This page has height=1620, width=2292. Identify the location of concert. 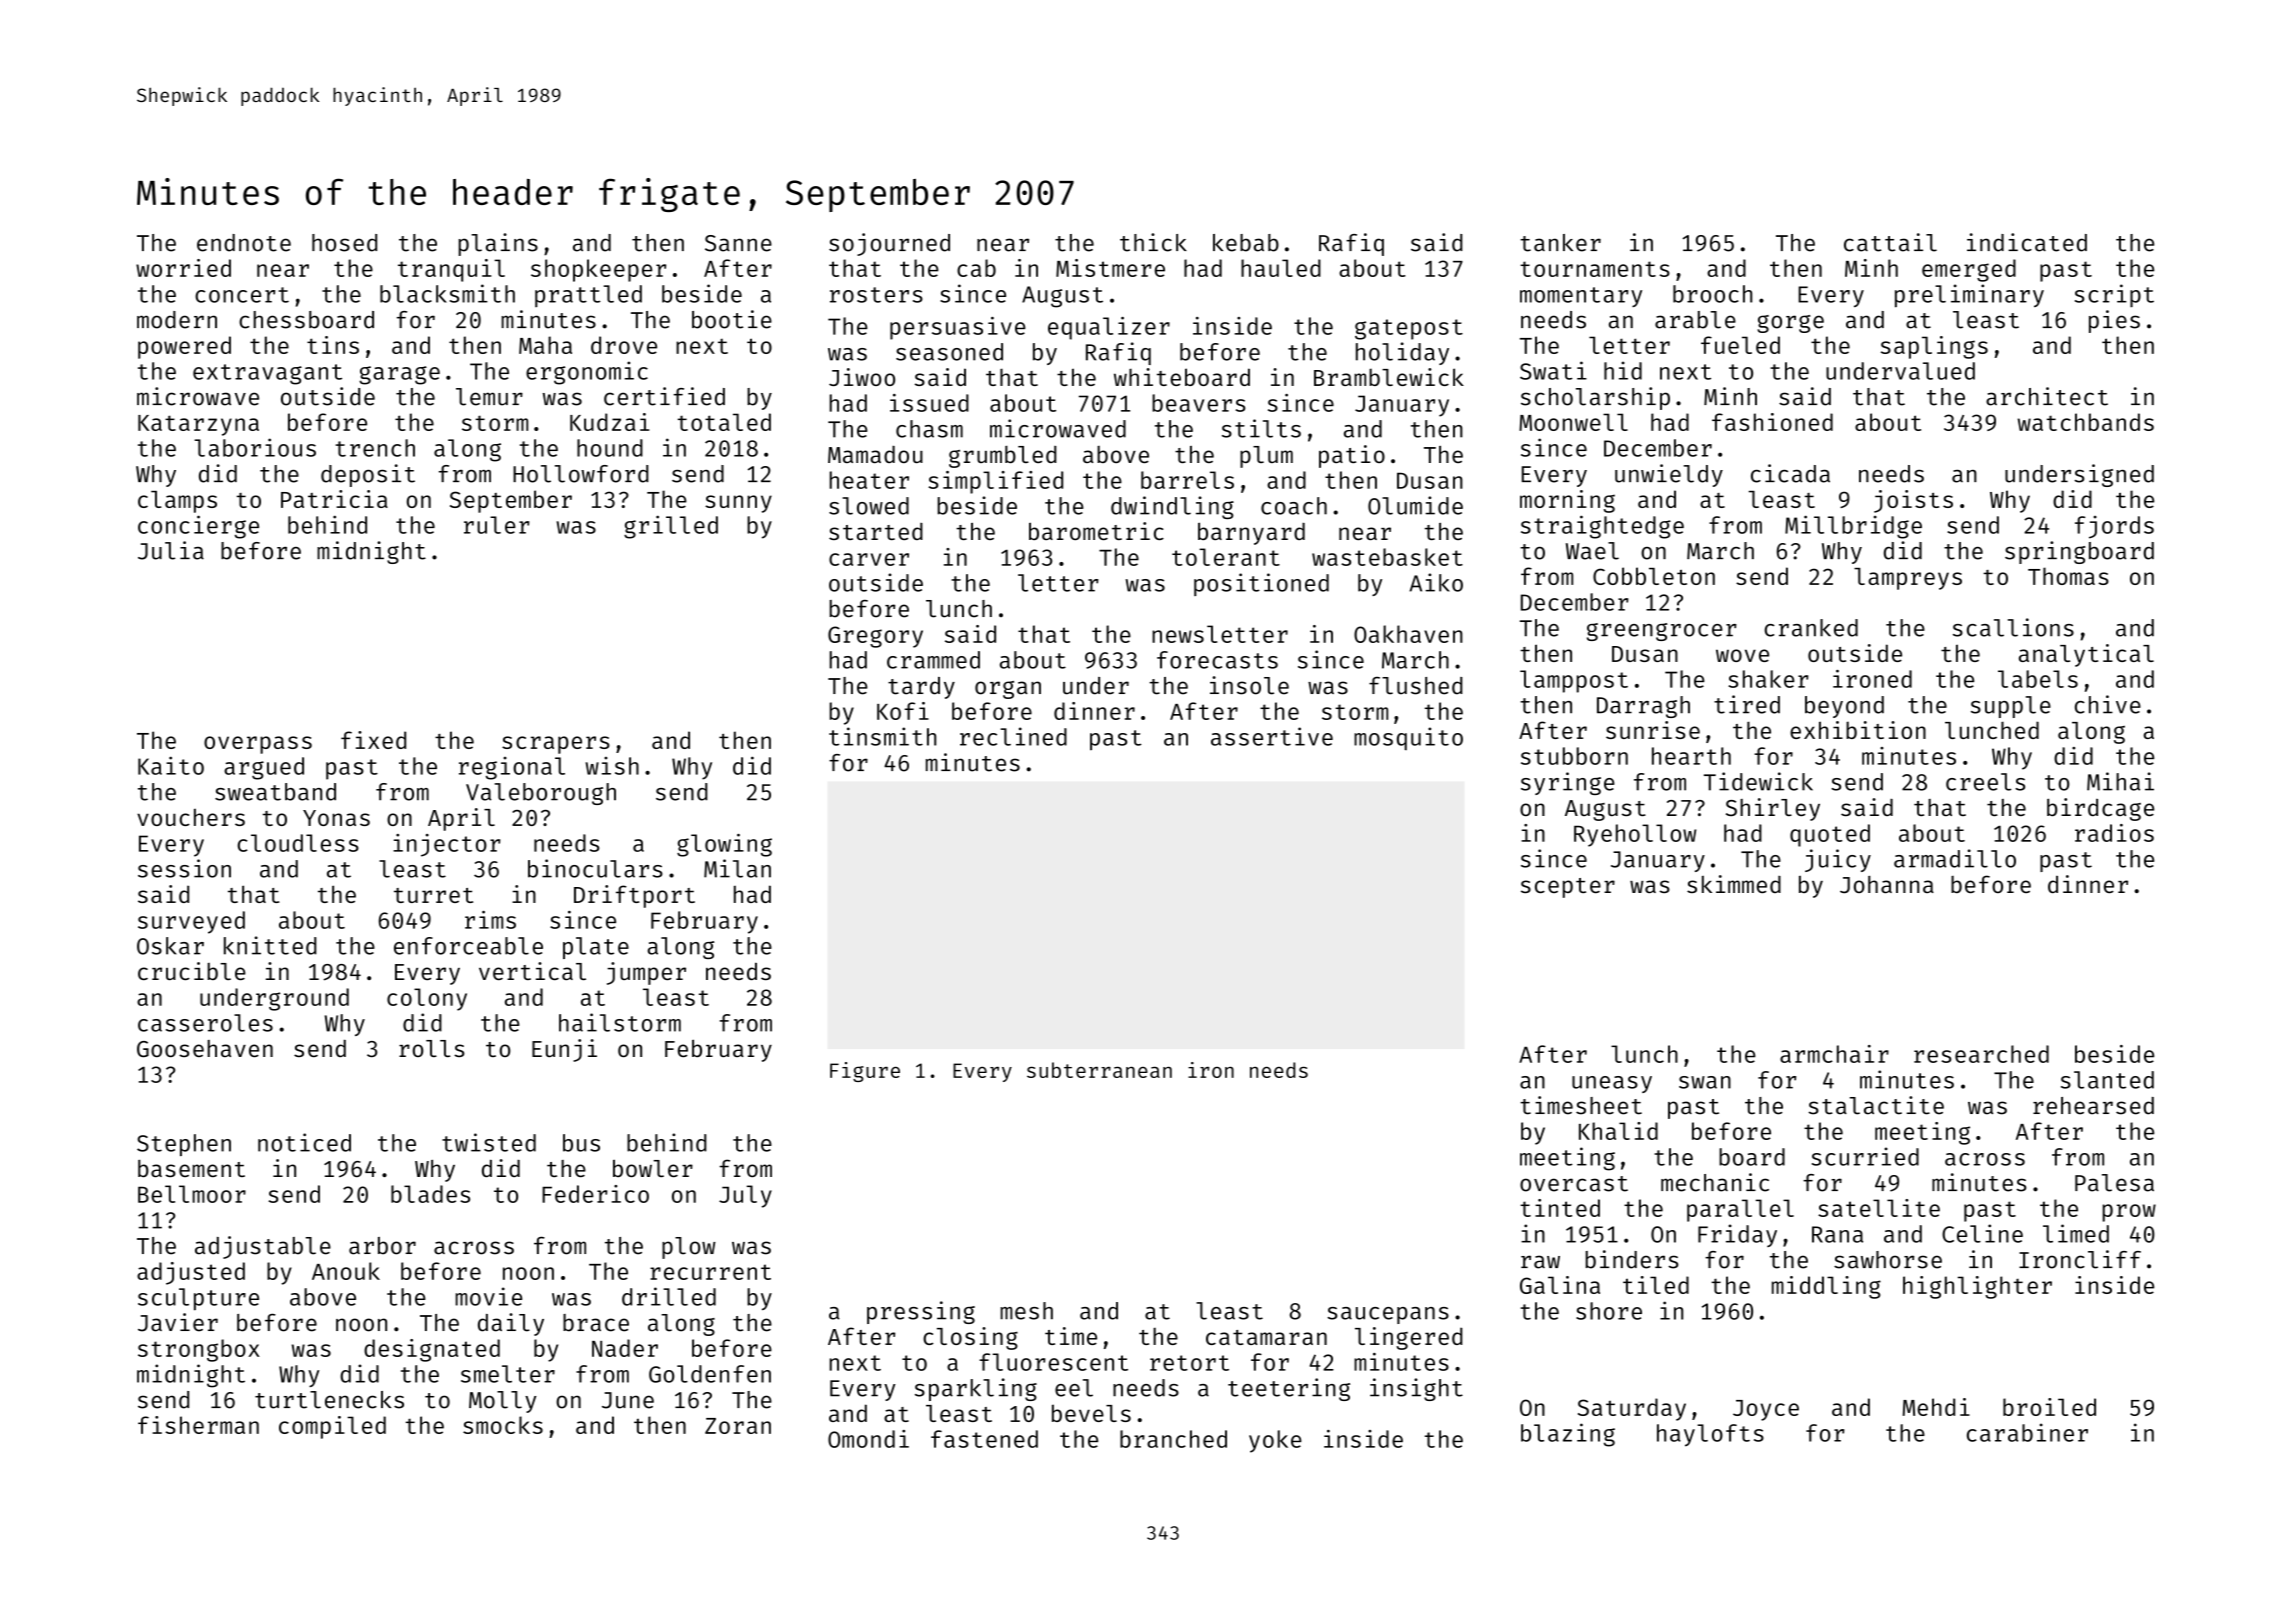
(242, 295).
